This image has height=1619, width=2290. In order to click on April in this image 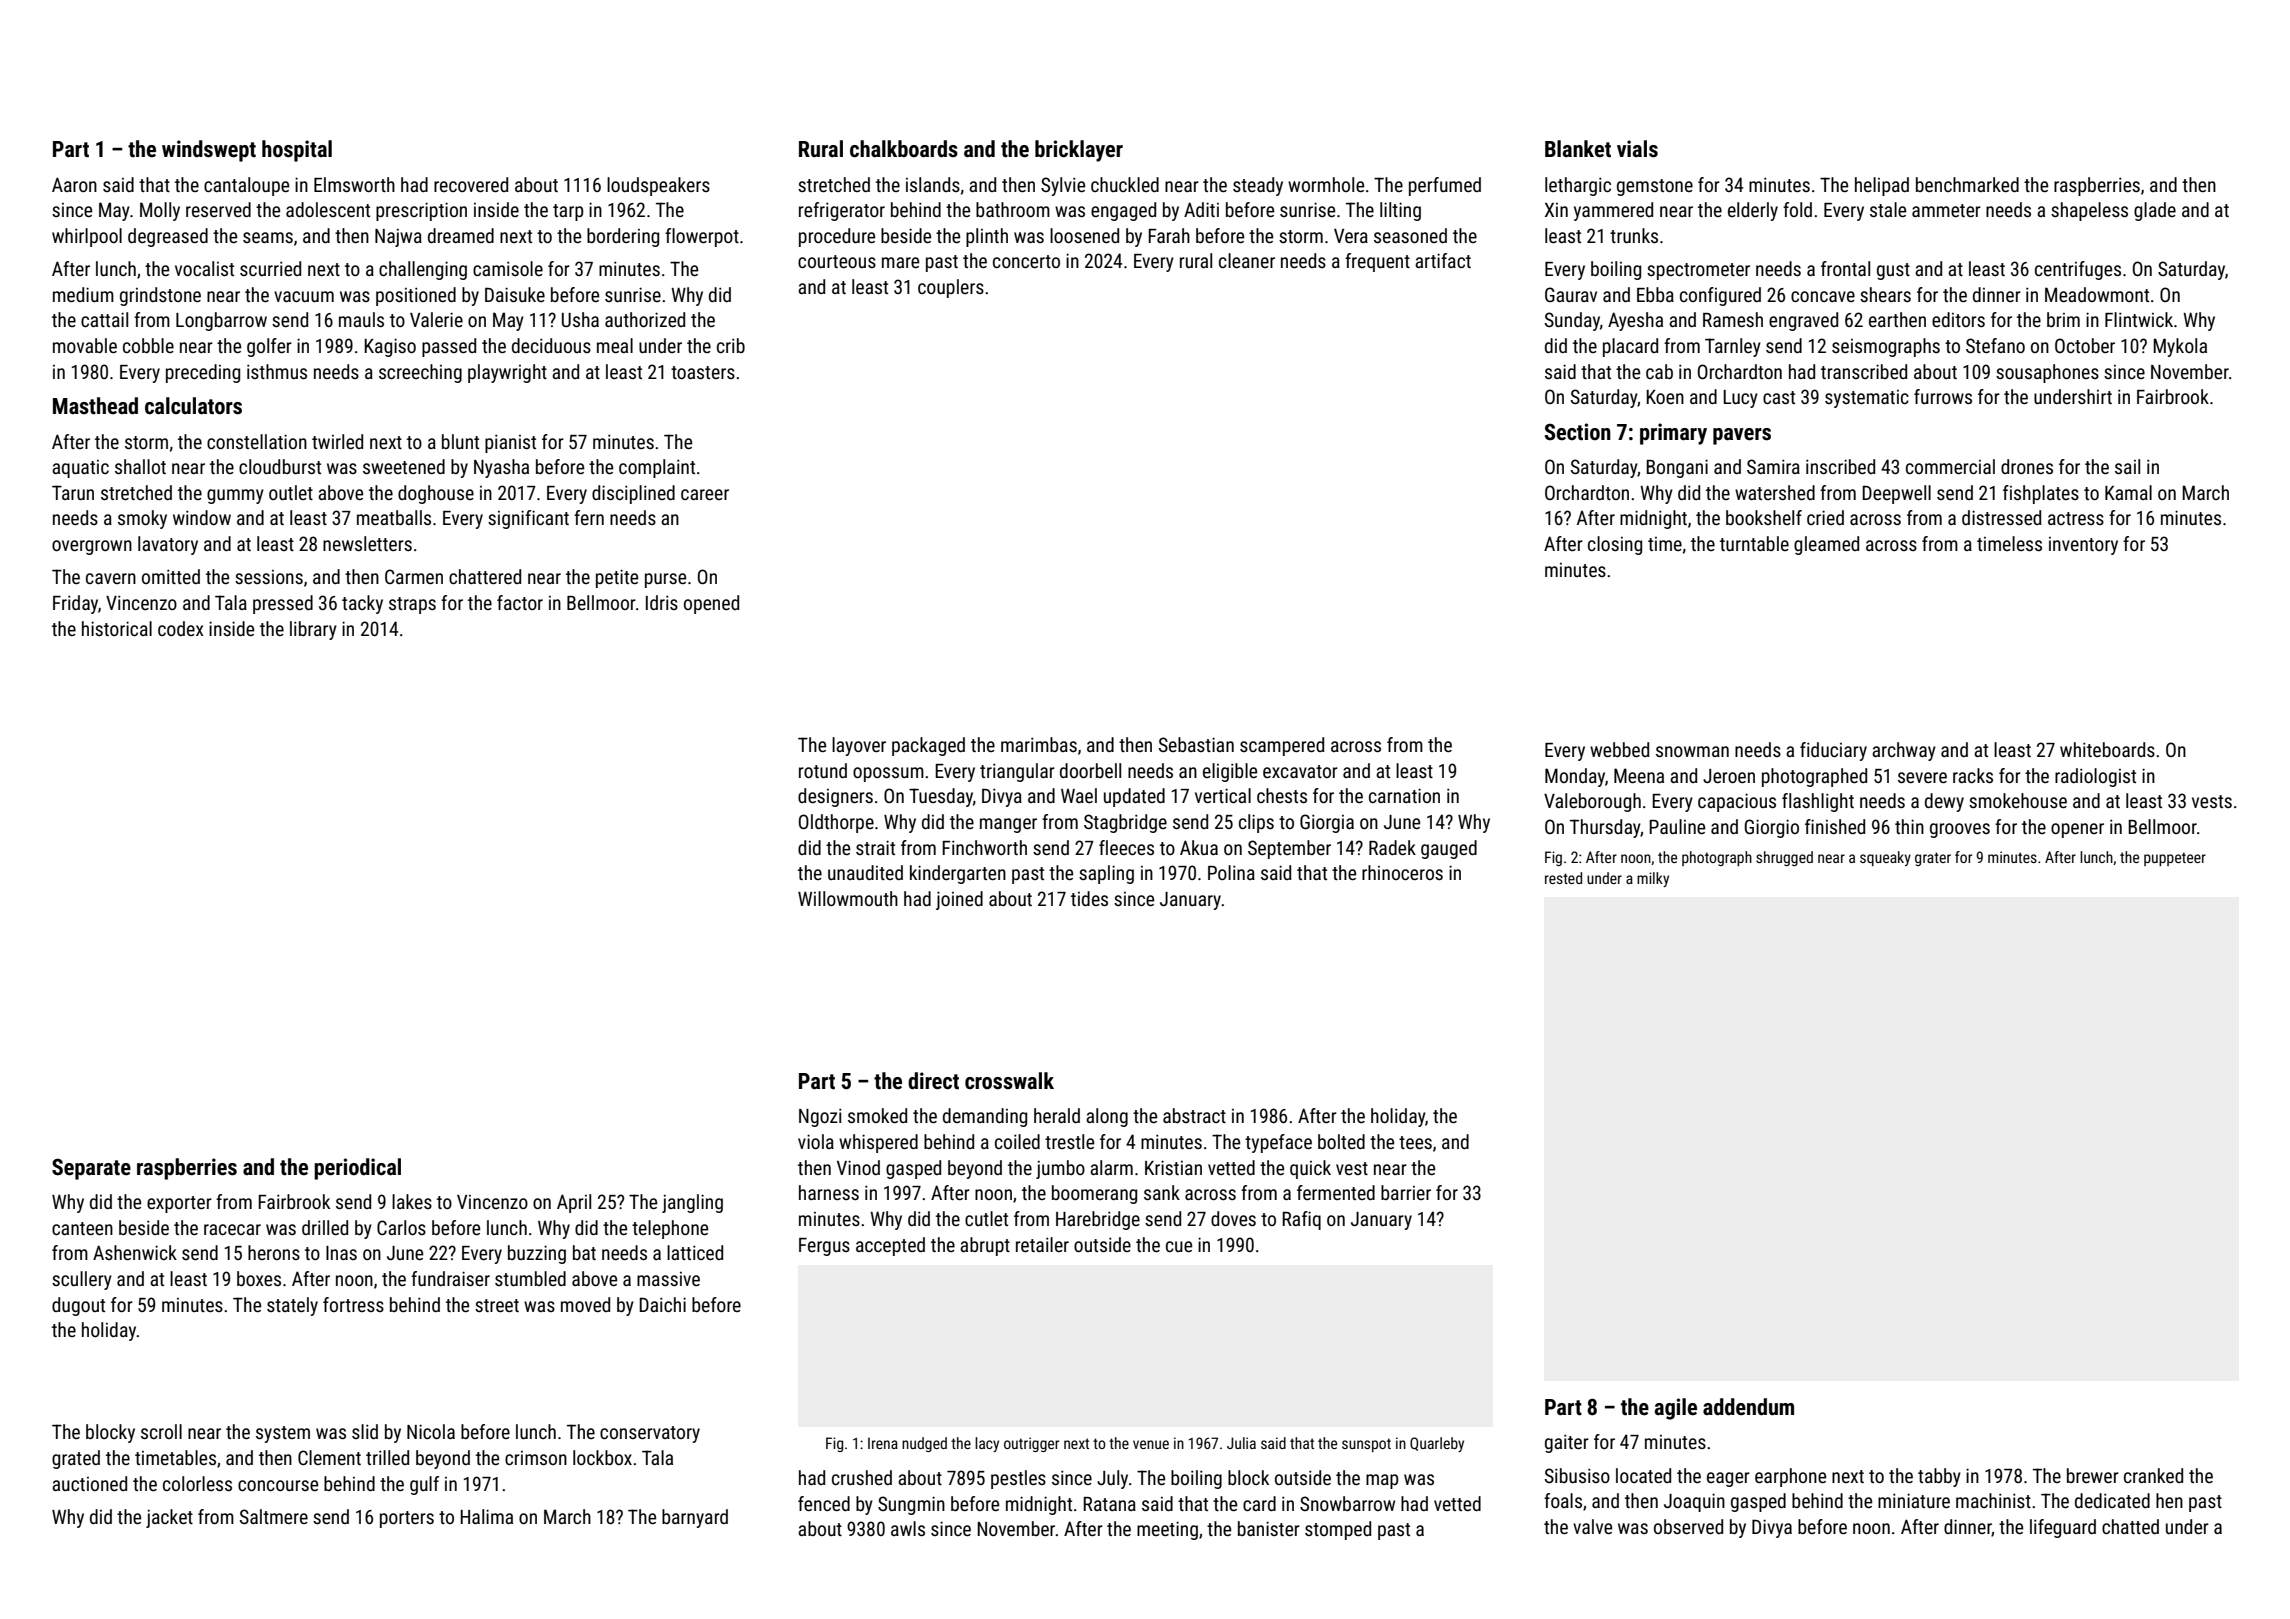, I will do `click(574, 1203)`.
